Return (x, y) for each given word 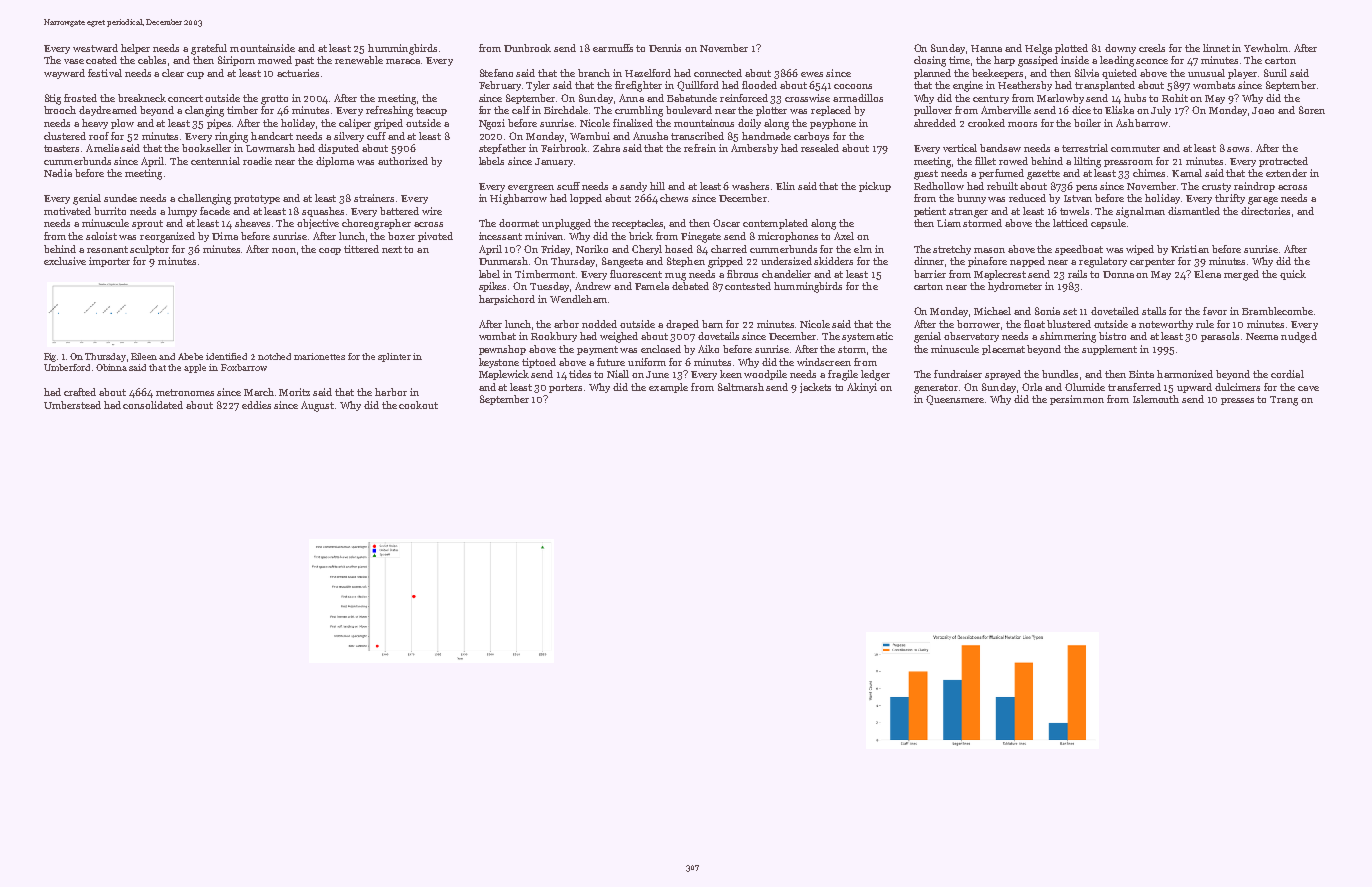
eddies (256, 405)
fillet (985, 161)
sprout (147, 224)
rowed (1013, 161)
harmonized (1185, 374)
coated (101, 60)
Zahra (606, 148)
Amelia (102, 148)
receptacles (637, 224)
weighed (619, 337)
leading (1117, 61)
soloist (101, 236)
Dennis (665, 48)
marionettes (319, 356)
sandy (633, 187)
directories (1265, 211)
